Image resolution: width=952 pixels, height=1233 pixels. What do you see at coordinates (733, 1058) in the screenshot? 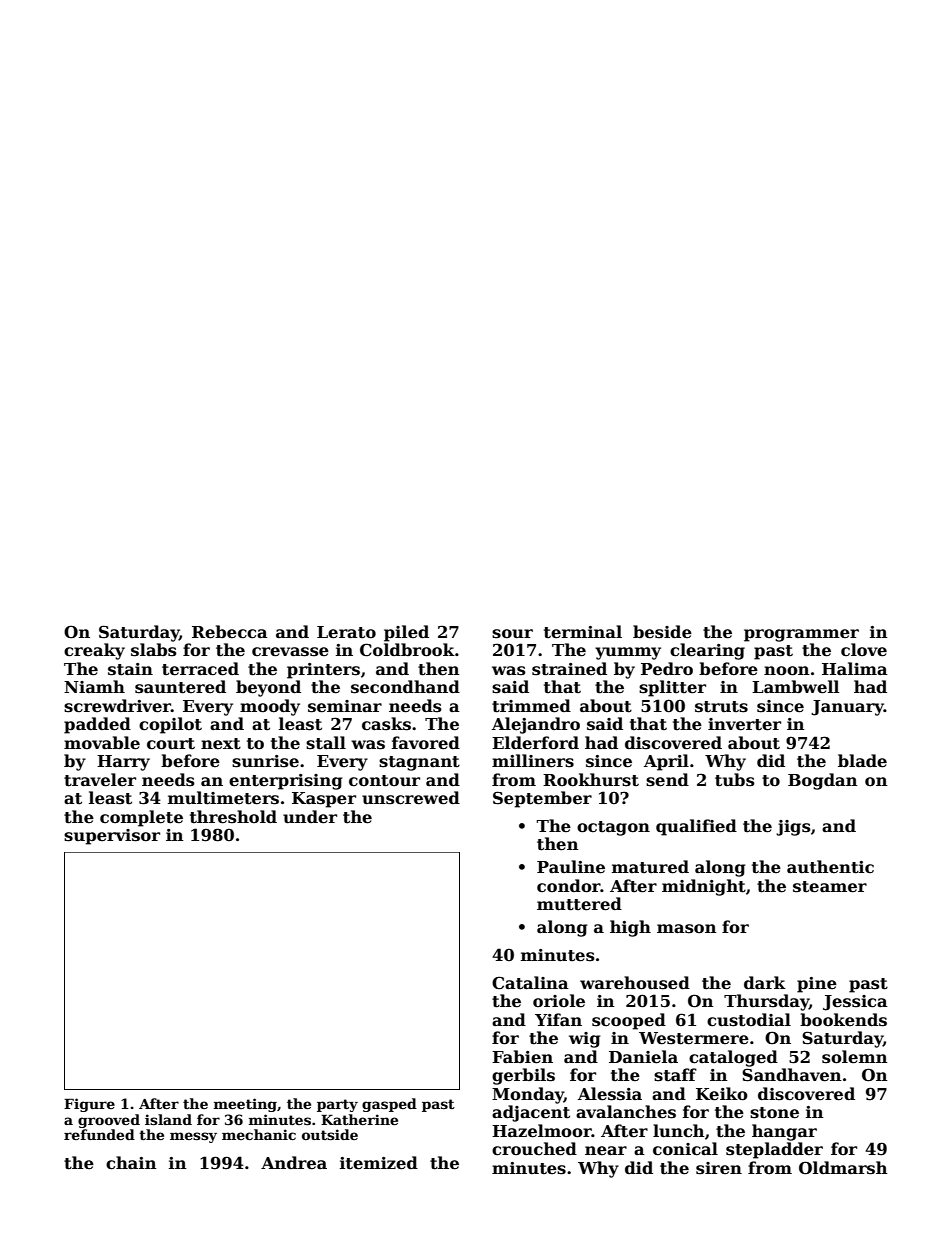
I see `cataloged` at bounding box center [733, 1058].
